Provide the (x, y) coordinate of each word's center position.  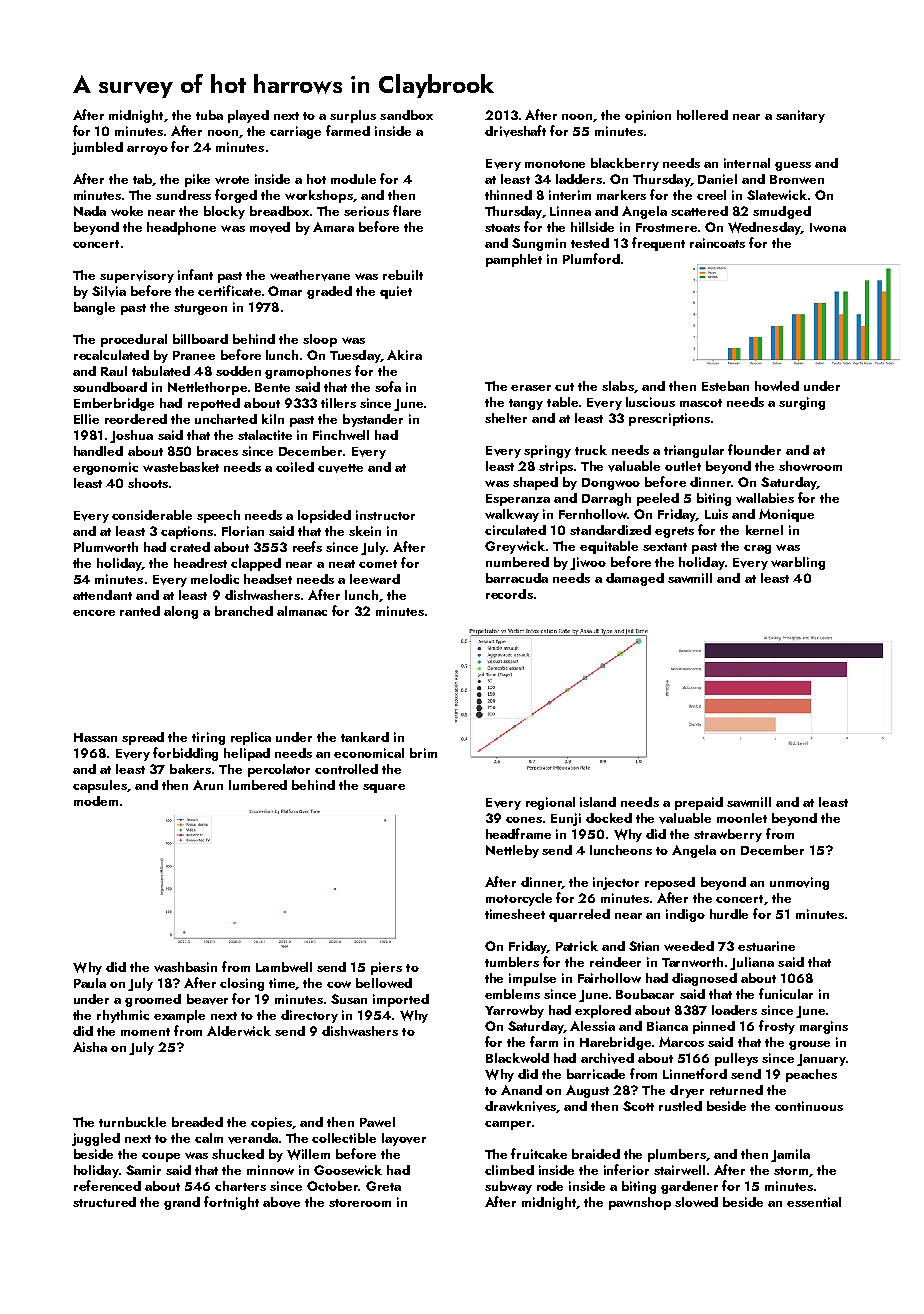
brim (423, 753)
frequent (658, 244)
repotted (214, 404)
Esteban (725, 386)
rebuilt (403, 275)
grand (182, 1203)
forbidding (185, 754)
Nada (90, 211)
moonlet (742, 818)
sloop (320, 340)
